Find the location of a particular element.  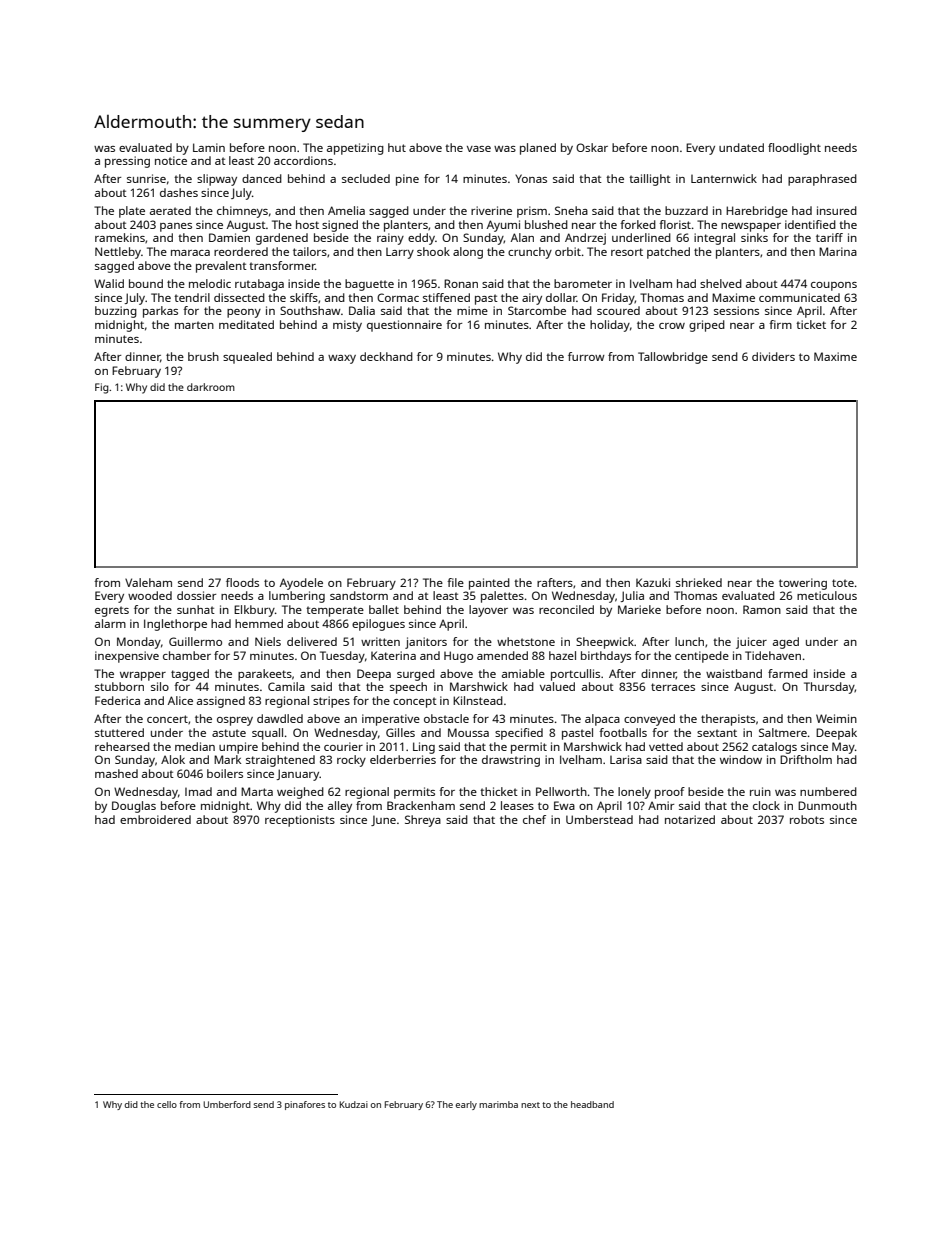

Marta is located at coordinates (257, 791).
